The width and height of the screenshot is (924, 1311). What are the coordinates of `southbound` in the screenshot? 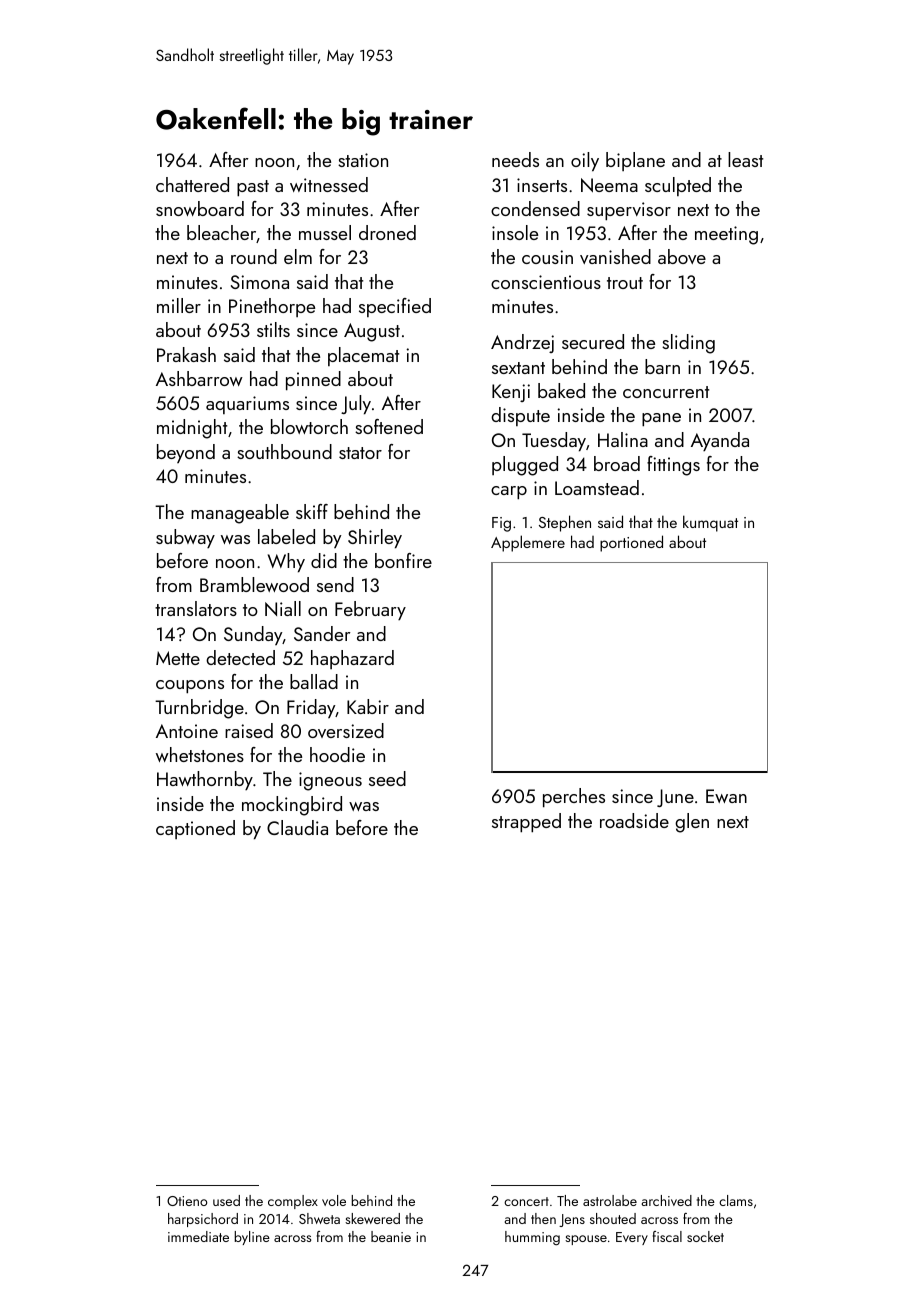 It's located at (284, 451).
